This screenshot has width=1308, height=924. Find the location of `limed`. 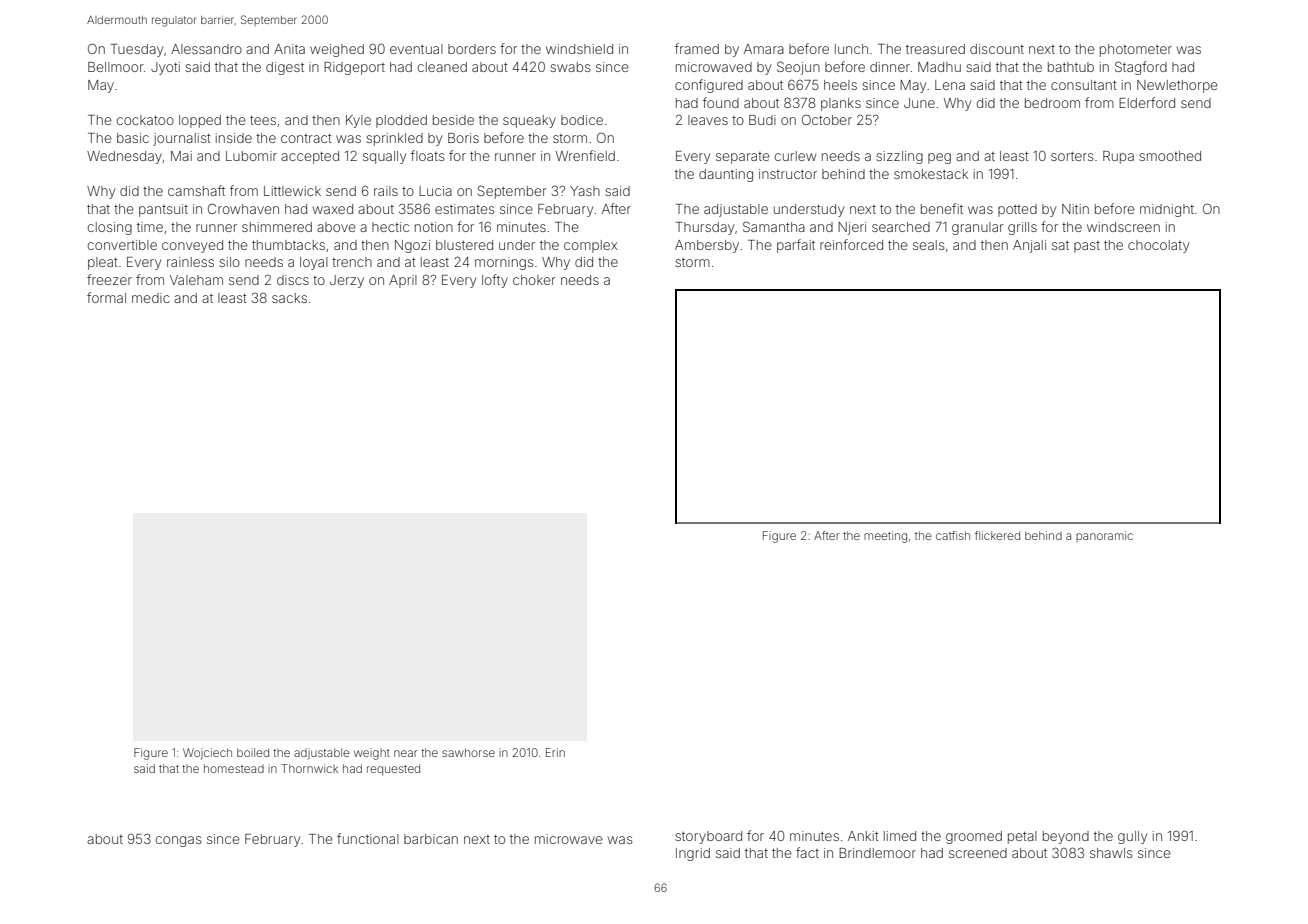

limed is located at coordinates (900, 836).
